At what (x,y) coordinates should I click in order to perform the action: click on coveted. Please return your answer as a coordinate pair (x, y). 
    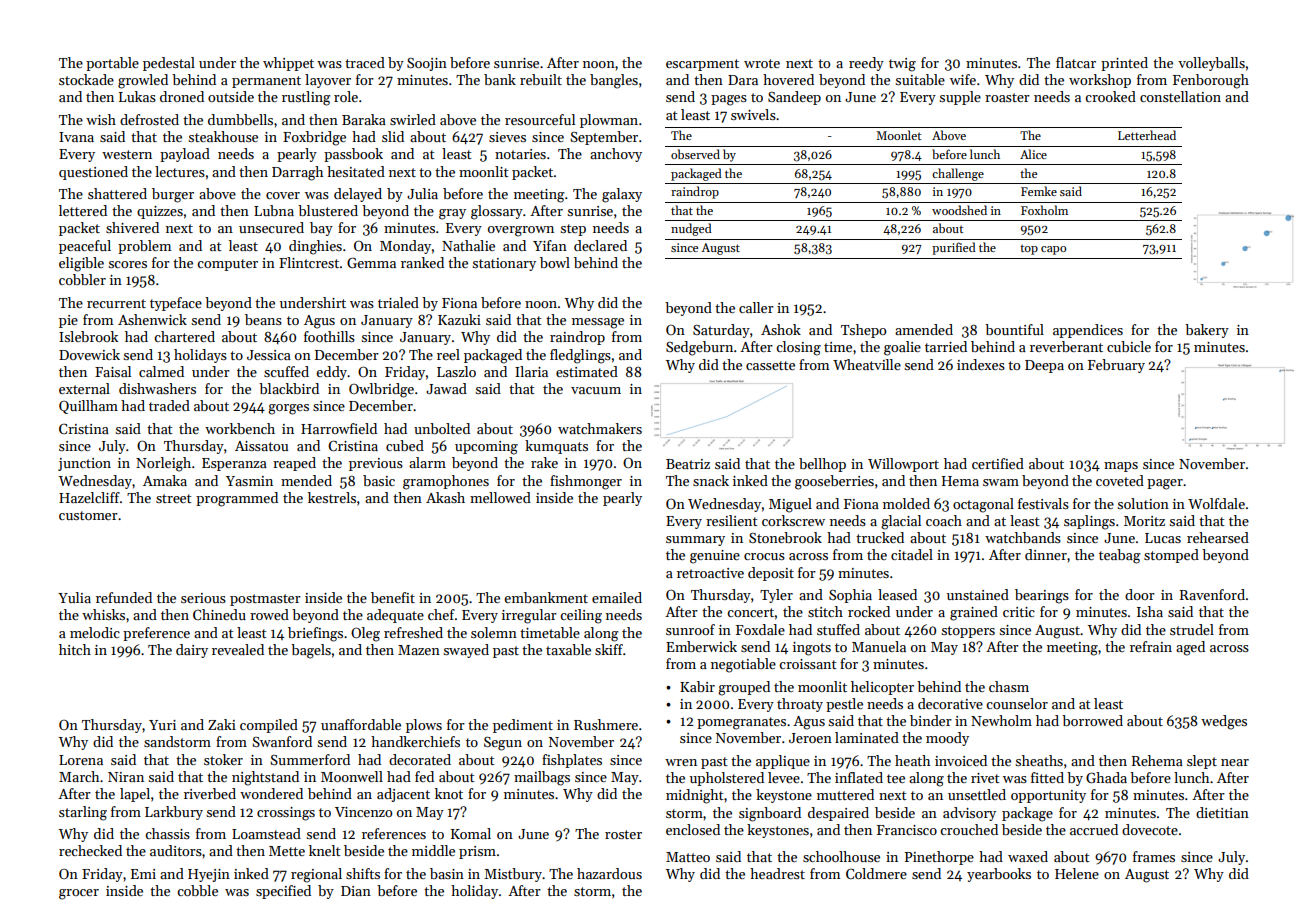
    Looking at the image, I should click on (1120, 480).
